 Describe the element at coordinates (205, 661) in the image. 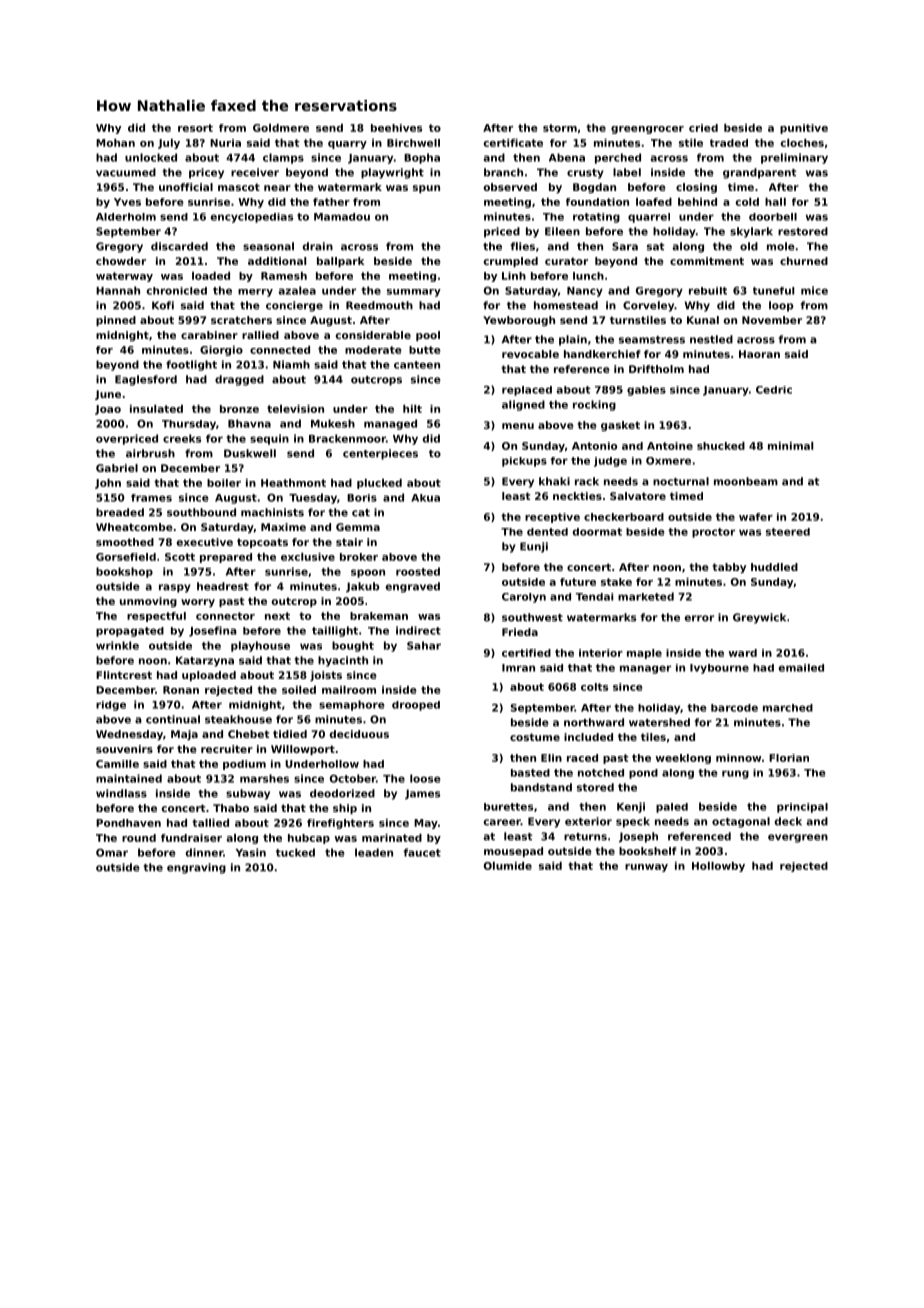

I see `Katarzyna` at that location.
